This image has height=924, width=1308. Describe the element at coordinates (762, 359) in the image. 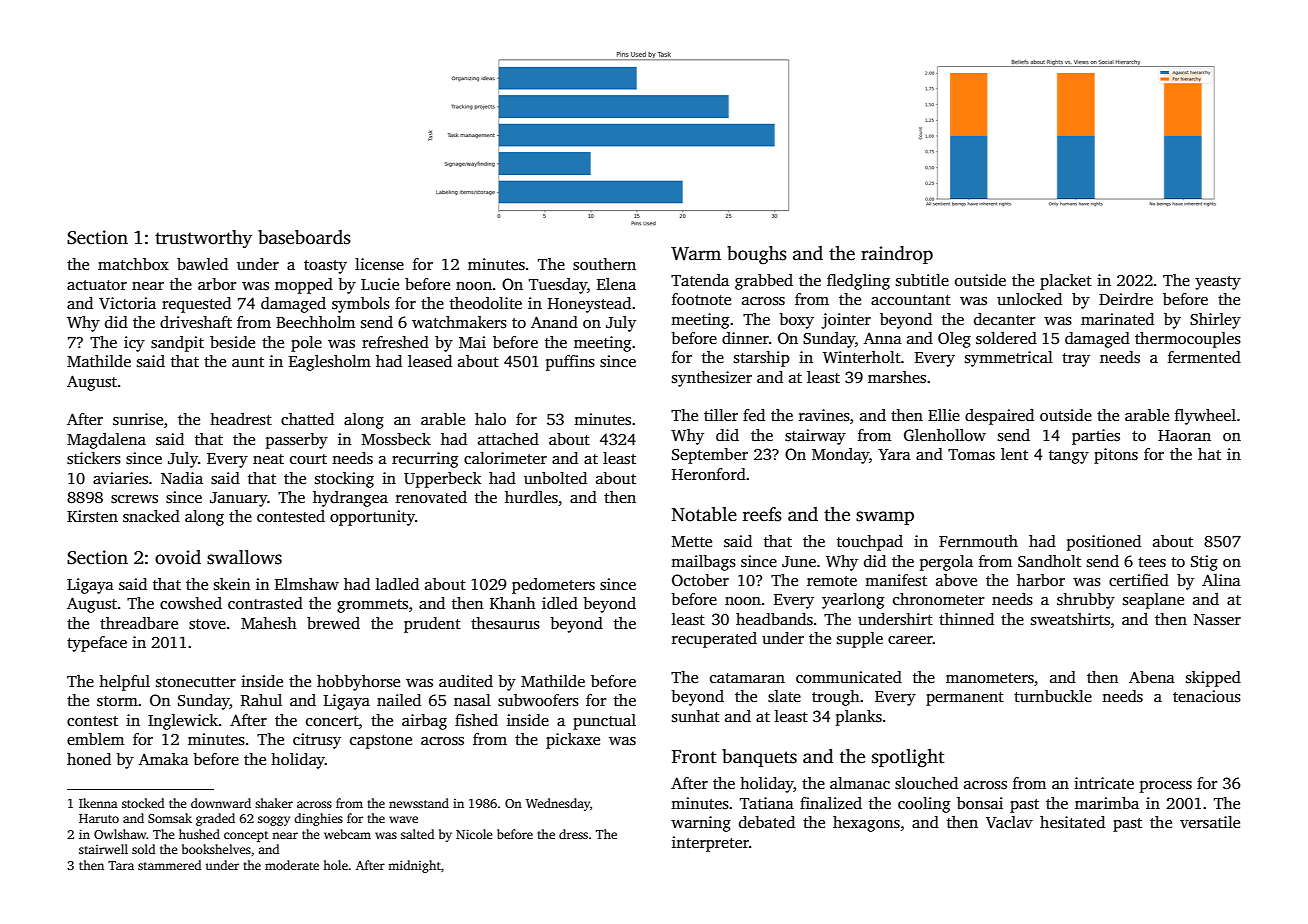

I see `starship` at that location.
